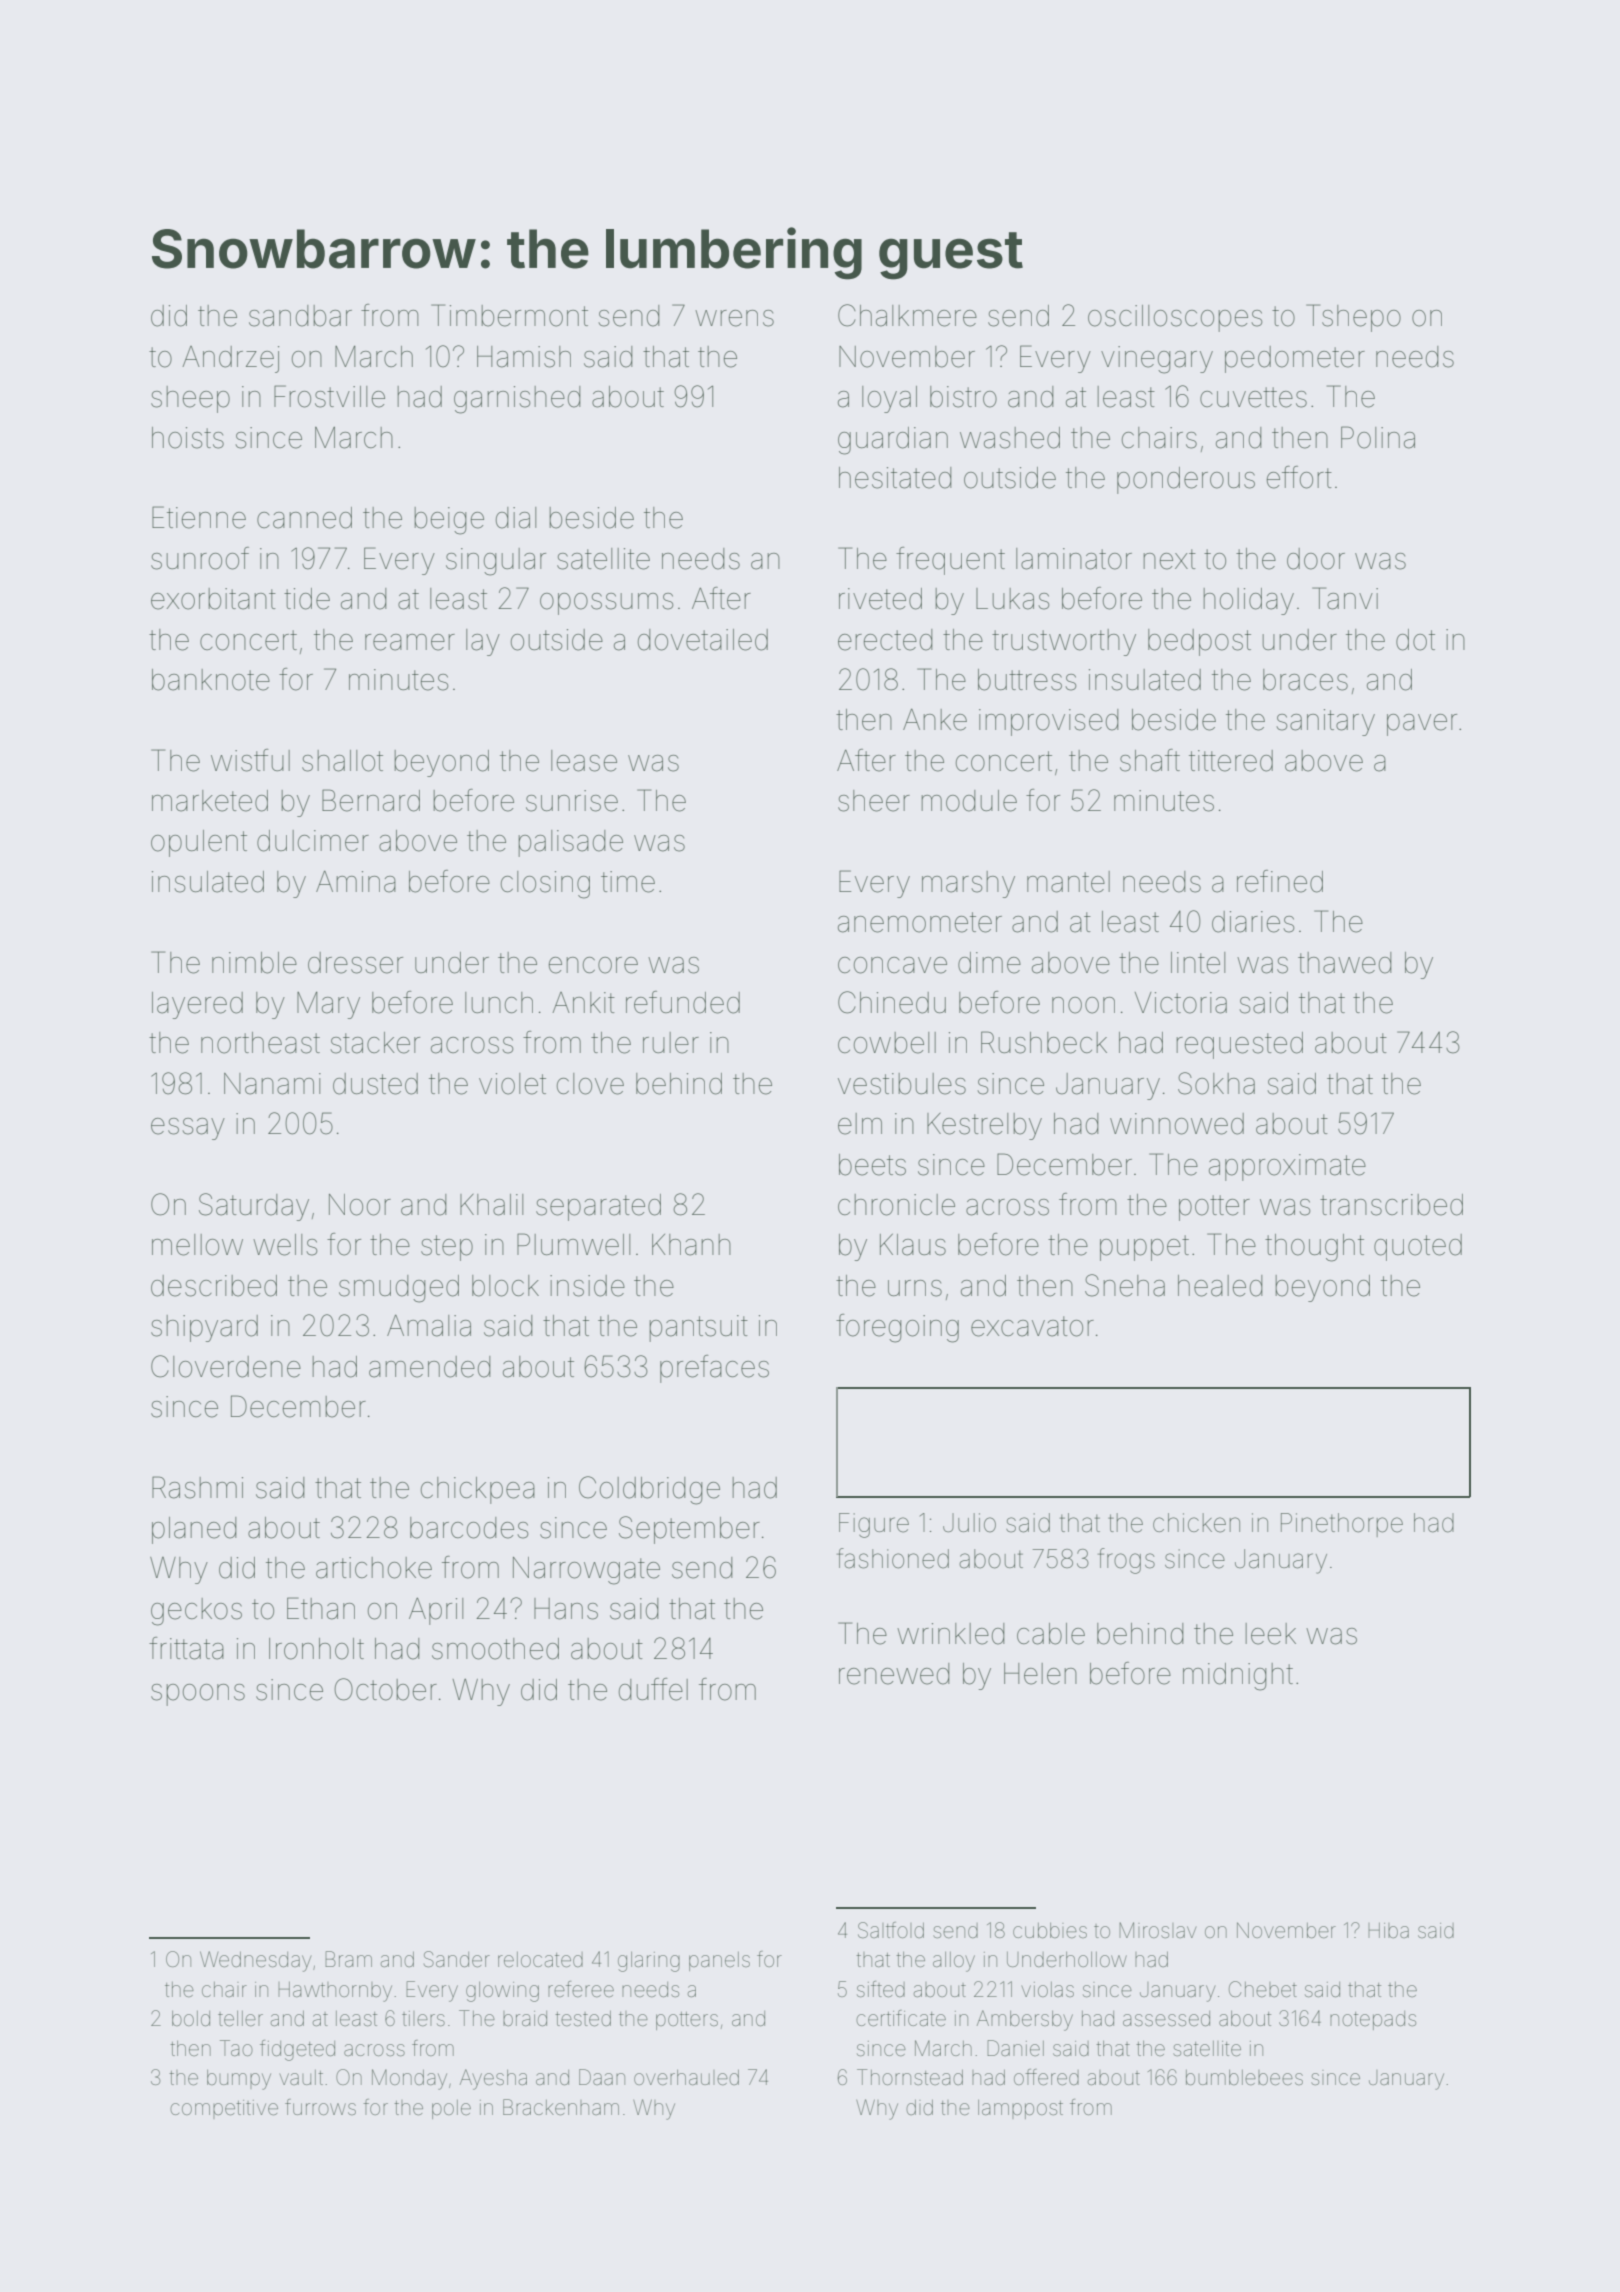  Describe the element at coordinates (1391, 1205) in the document. I see `transcribed` at that location.
